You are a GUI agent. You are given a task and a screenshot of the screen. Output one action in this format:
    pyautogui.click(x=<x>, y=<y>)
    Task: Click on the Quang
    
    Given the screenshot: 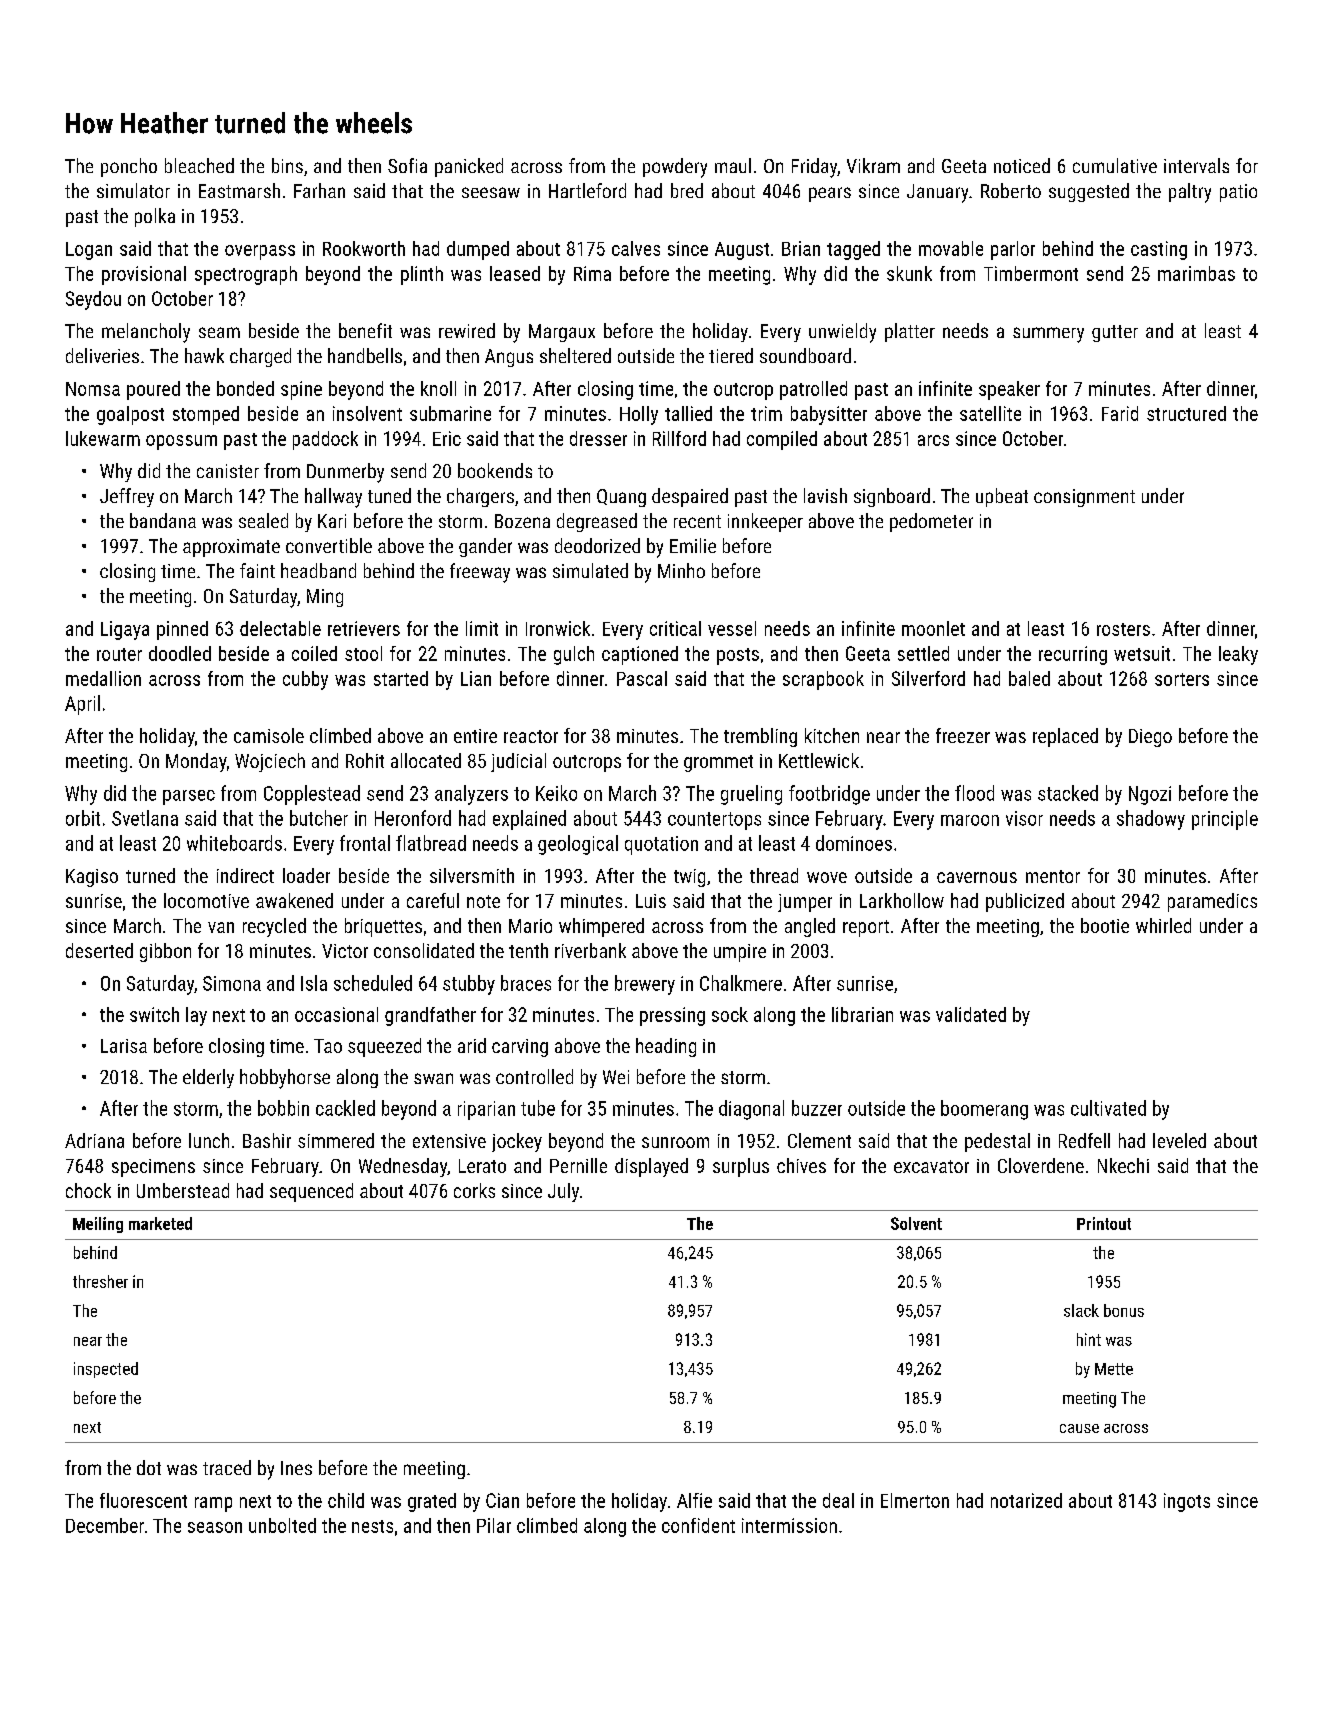 What is the action you would take?
    pyautogui.click(x=621, y=498)
